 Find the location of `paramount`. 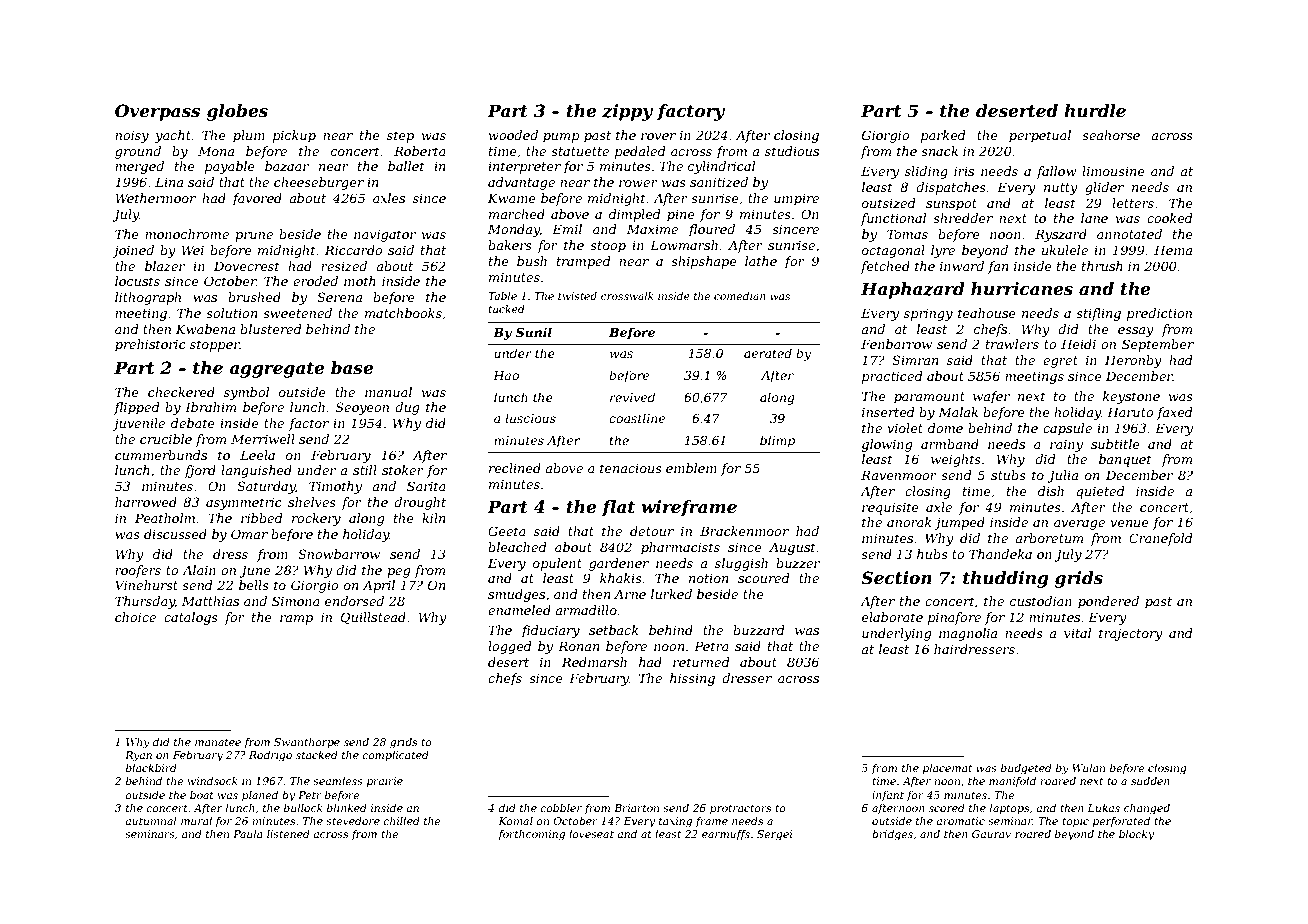

paramount is located at coordinates (929, 398).
